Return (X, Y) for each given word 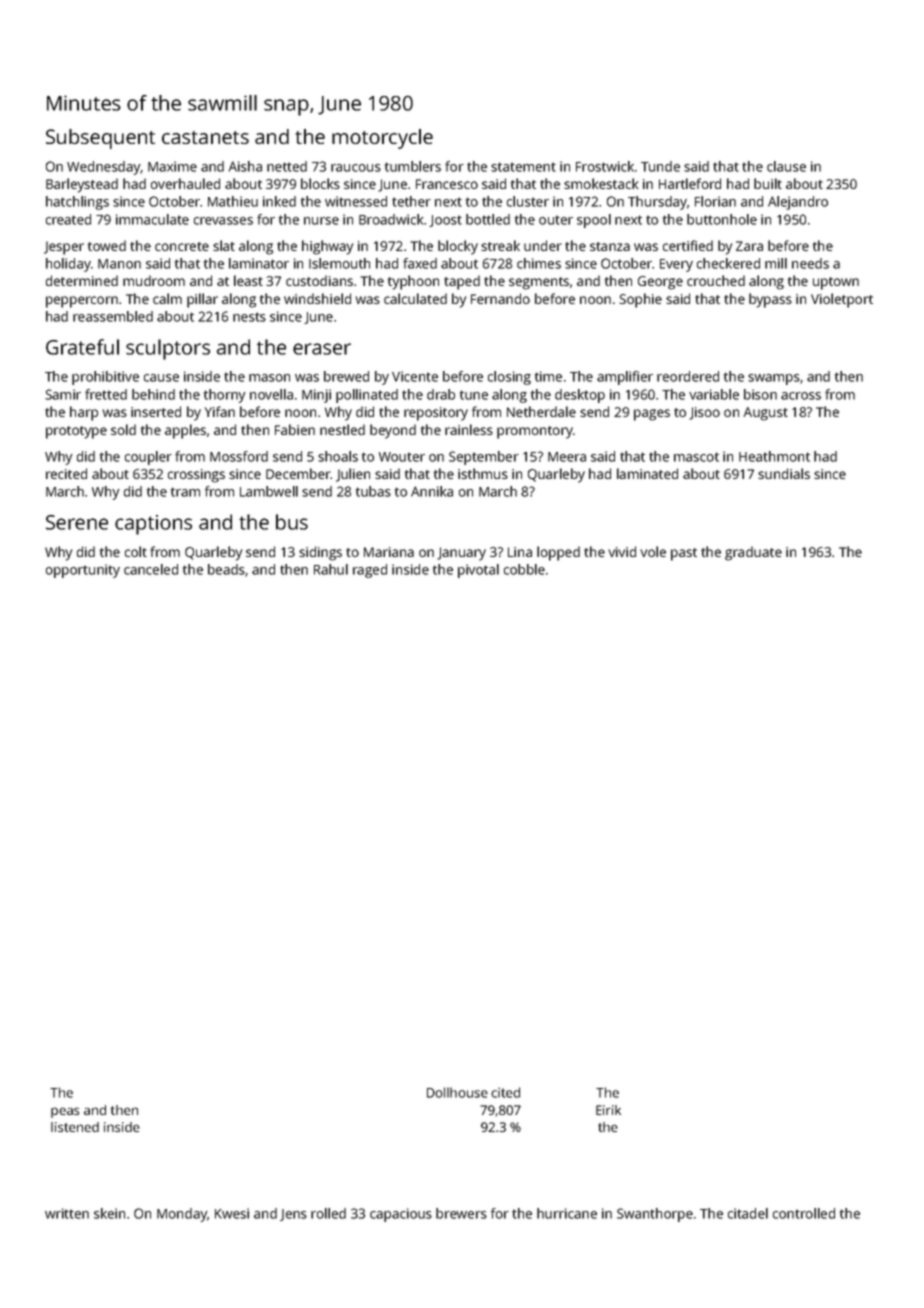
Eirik (608, 1110)
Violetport (842, 300)
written (67, 1213)
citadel (748, 1213)
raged (370, 571)
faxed (420, 263)
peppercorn (82, 302)
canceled (151, 569)
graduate (753, 553)
